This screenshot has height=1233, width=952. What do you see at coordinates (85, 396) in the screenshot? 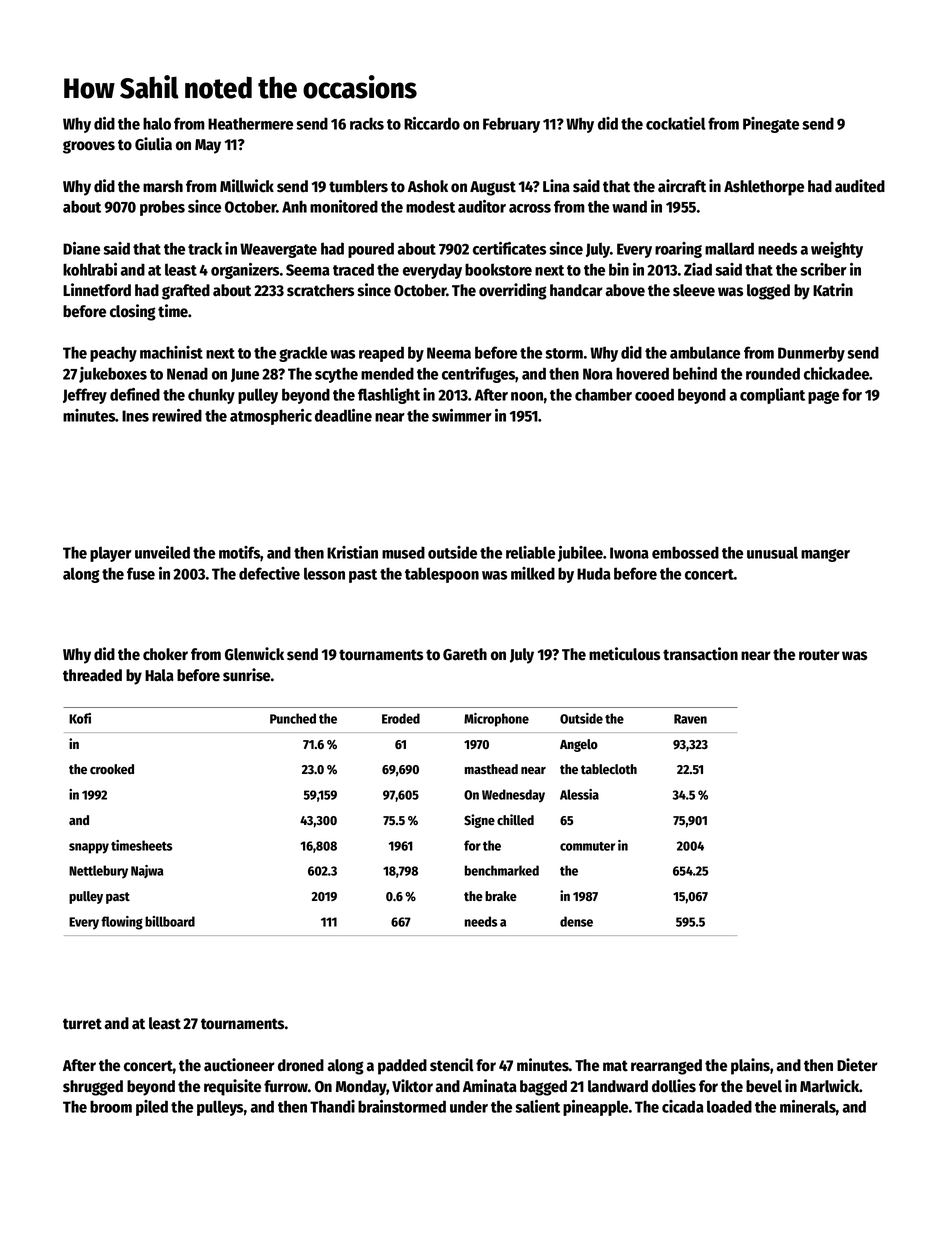
I see `Jeffrey` at bounding box center [85, 396].
